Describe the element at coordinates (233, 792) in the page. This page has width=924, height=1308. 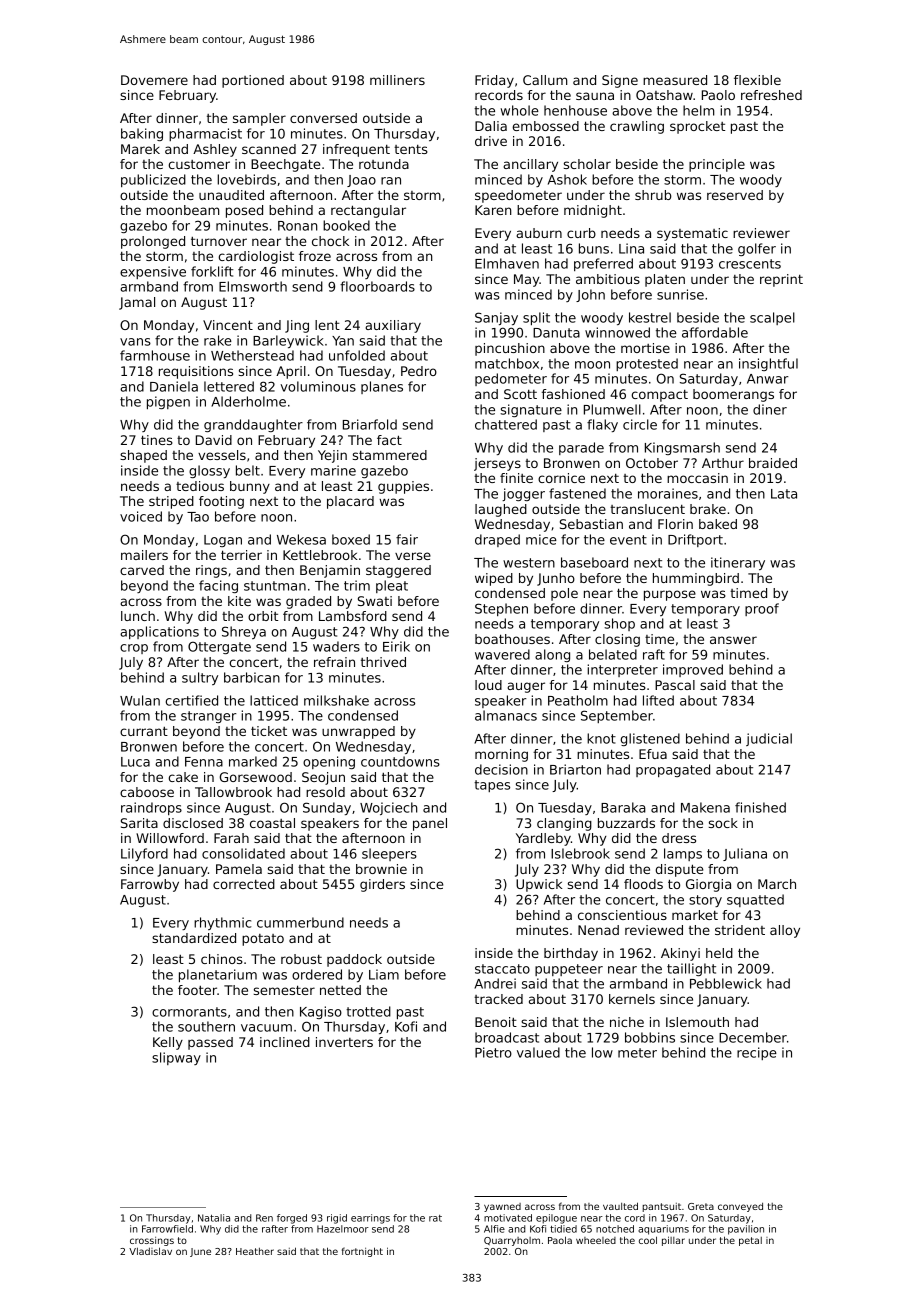
I see `Tallowbrook` at that location.
